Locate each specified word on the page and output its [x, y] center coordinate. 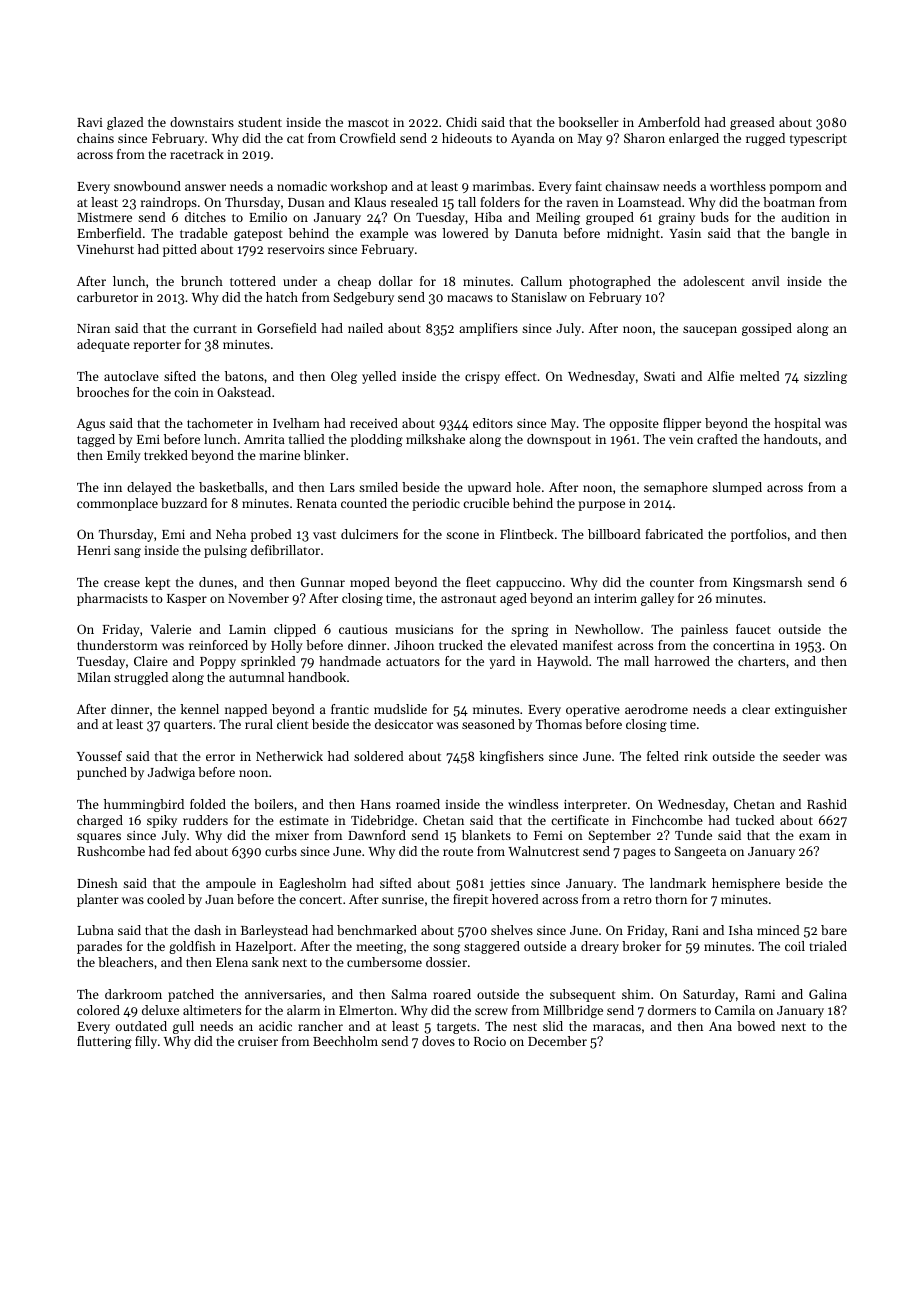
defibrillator [285, 550]
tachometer [220, 423]
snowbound [147, 186]
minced [778, 930]
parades [99, 947]
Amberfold [669, 122]
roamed [418, 804]
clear [756, 709]
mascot [368, 123]
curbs [281, 851]
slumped [737, 488]
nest [525, 1027]
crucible [486, 503]
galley [657, 599]
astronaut [468, 599]
